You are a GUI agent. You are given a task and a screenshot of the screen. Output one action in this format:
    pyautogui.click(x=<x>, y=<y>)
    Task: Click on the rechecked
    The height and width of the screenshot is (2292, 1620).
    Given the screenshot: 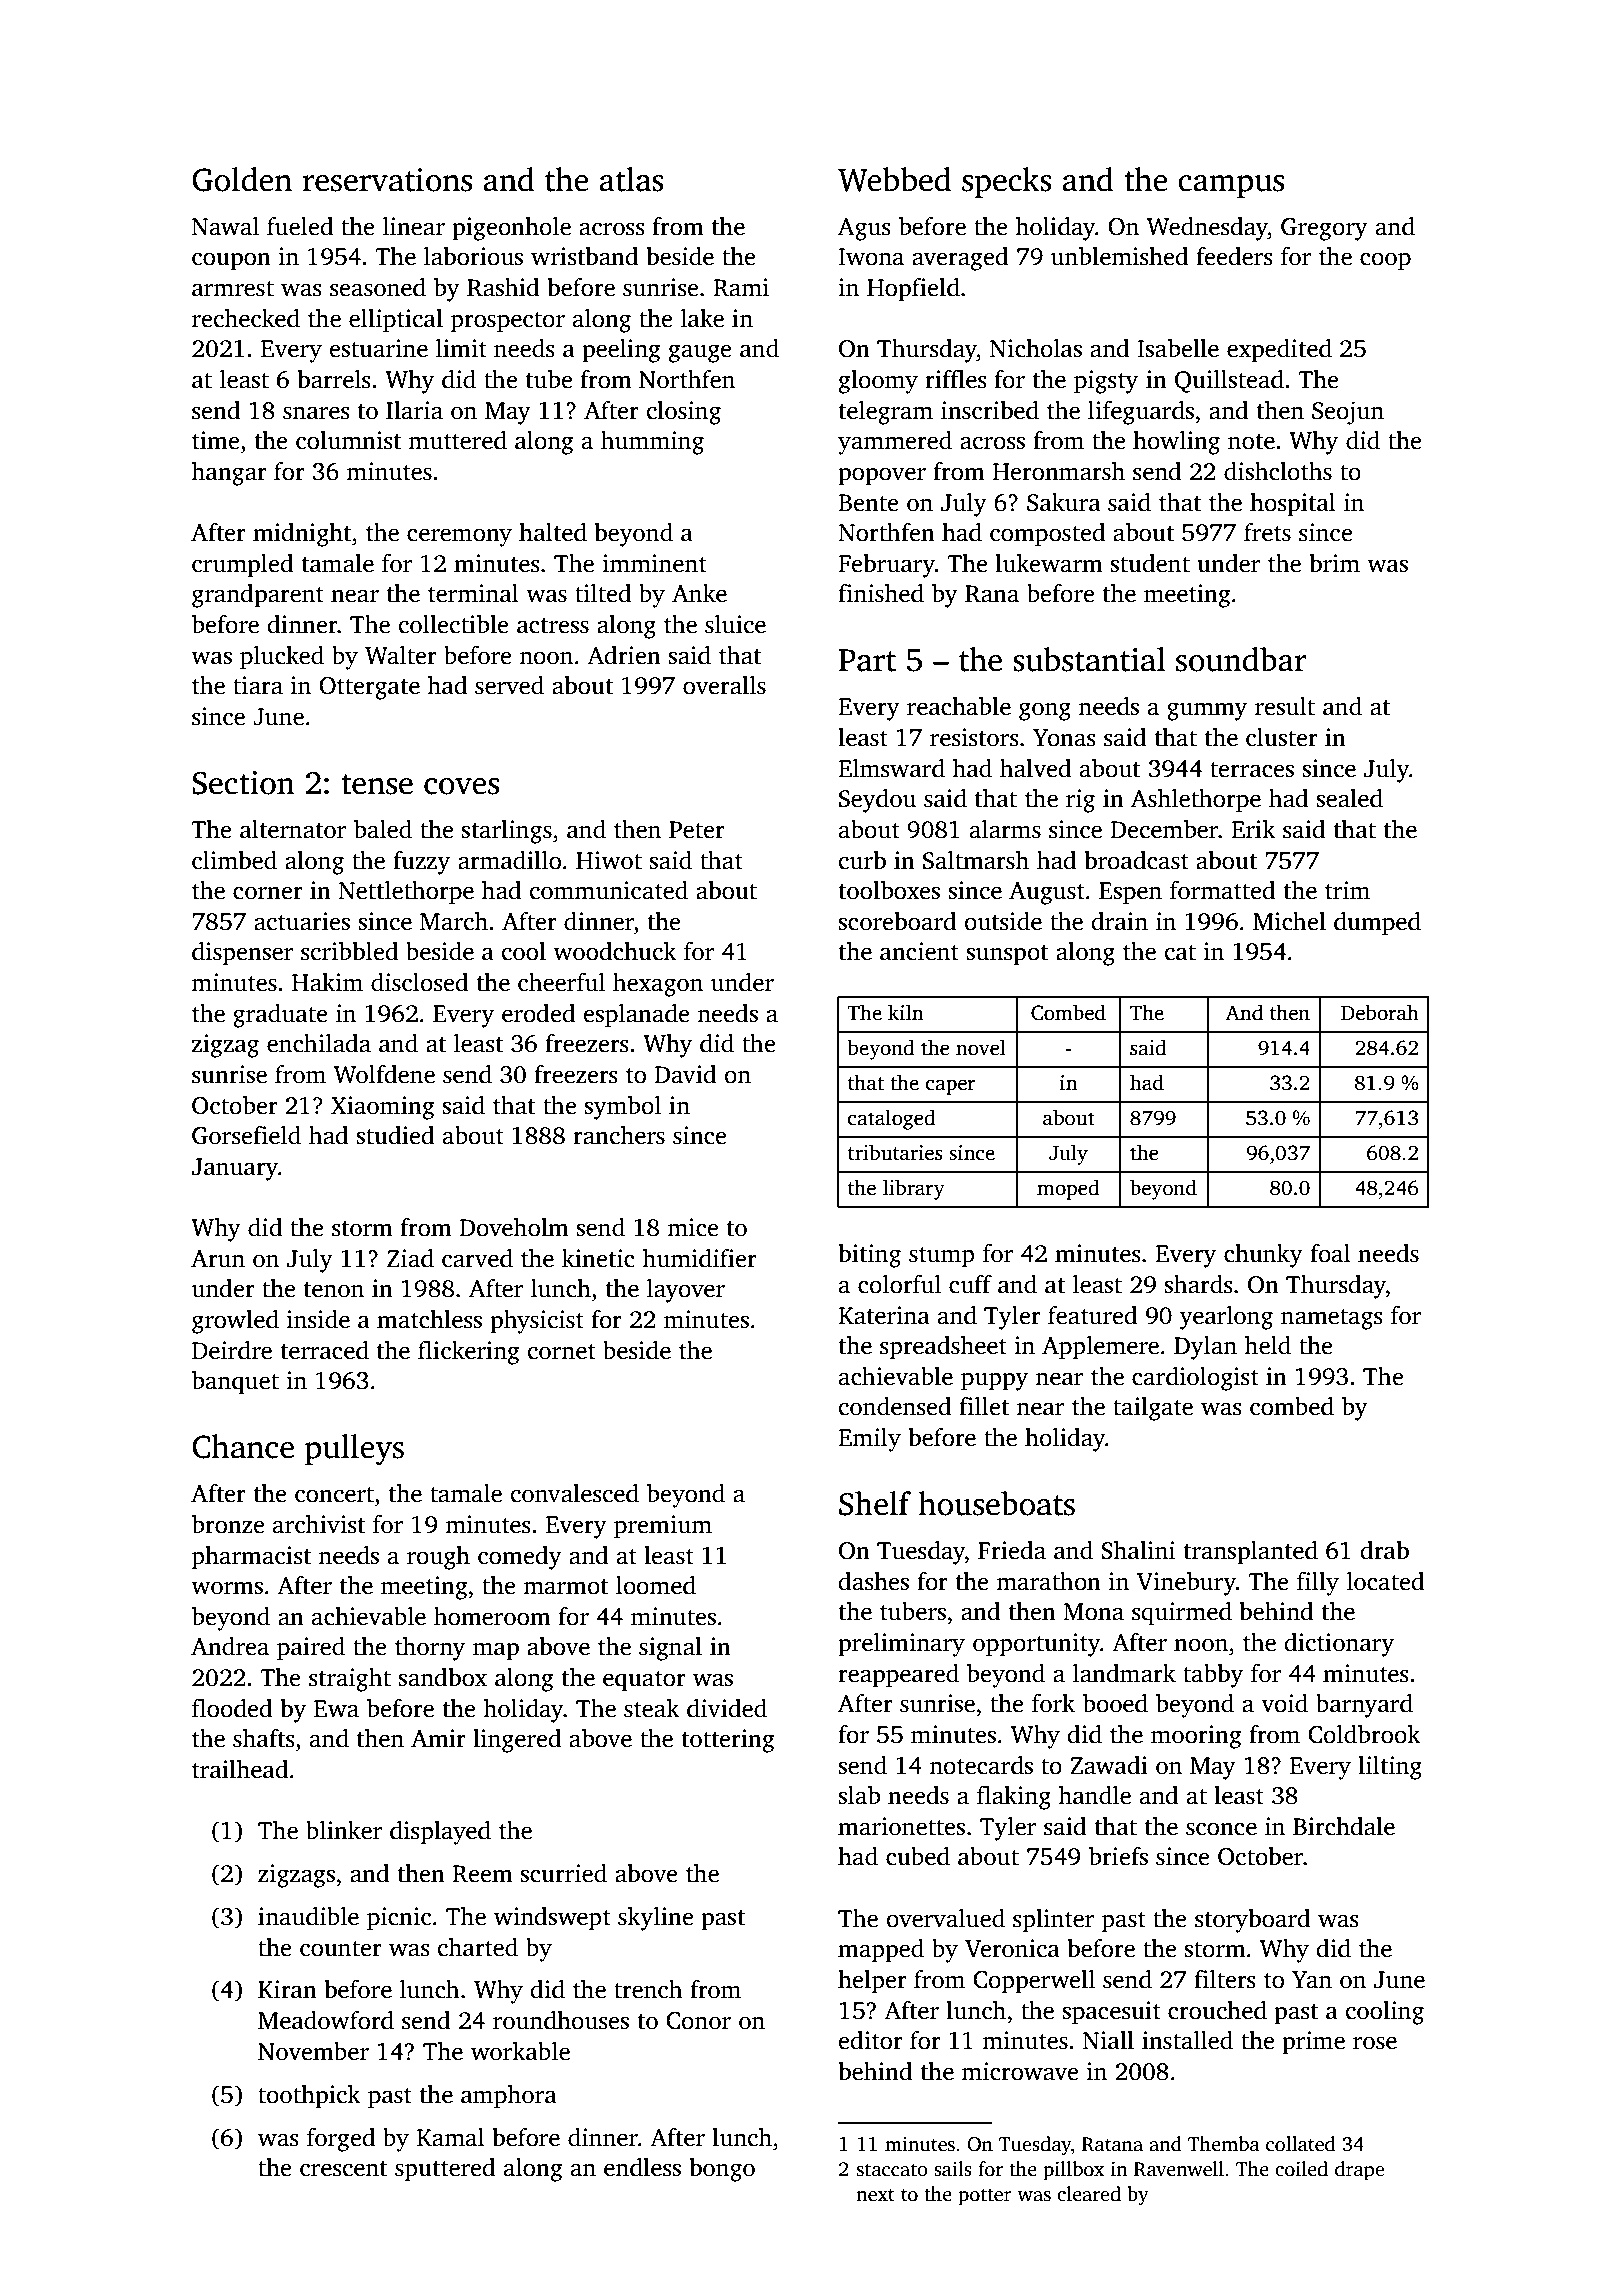 What is the action you would take?
    pyautogui.click(x=246, y=318)
